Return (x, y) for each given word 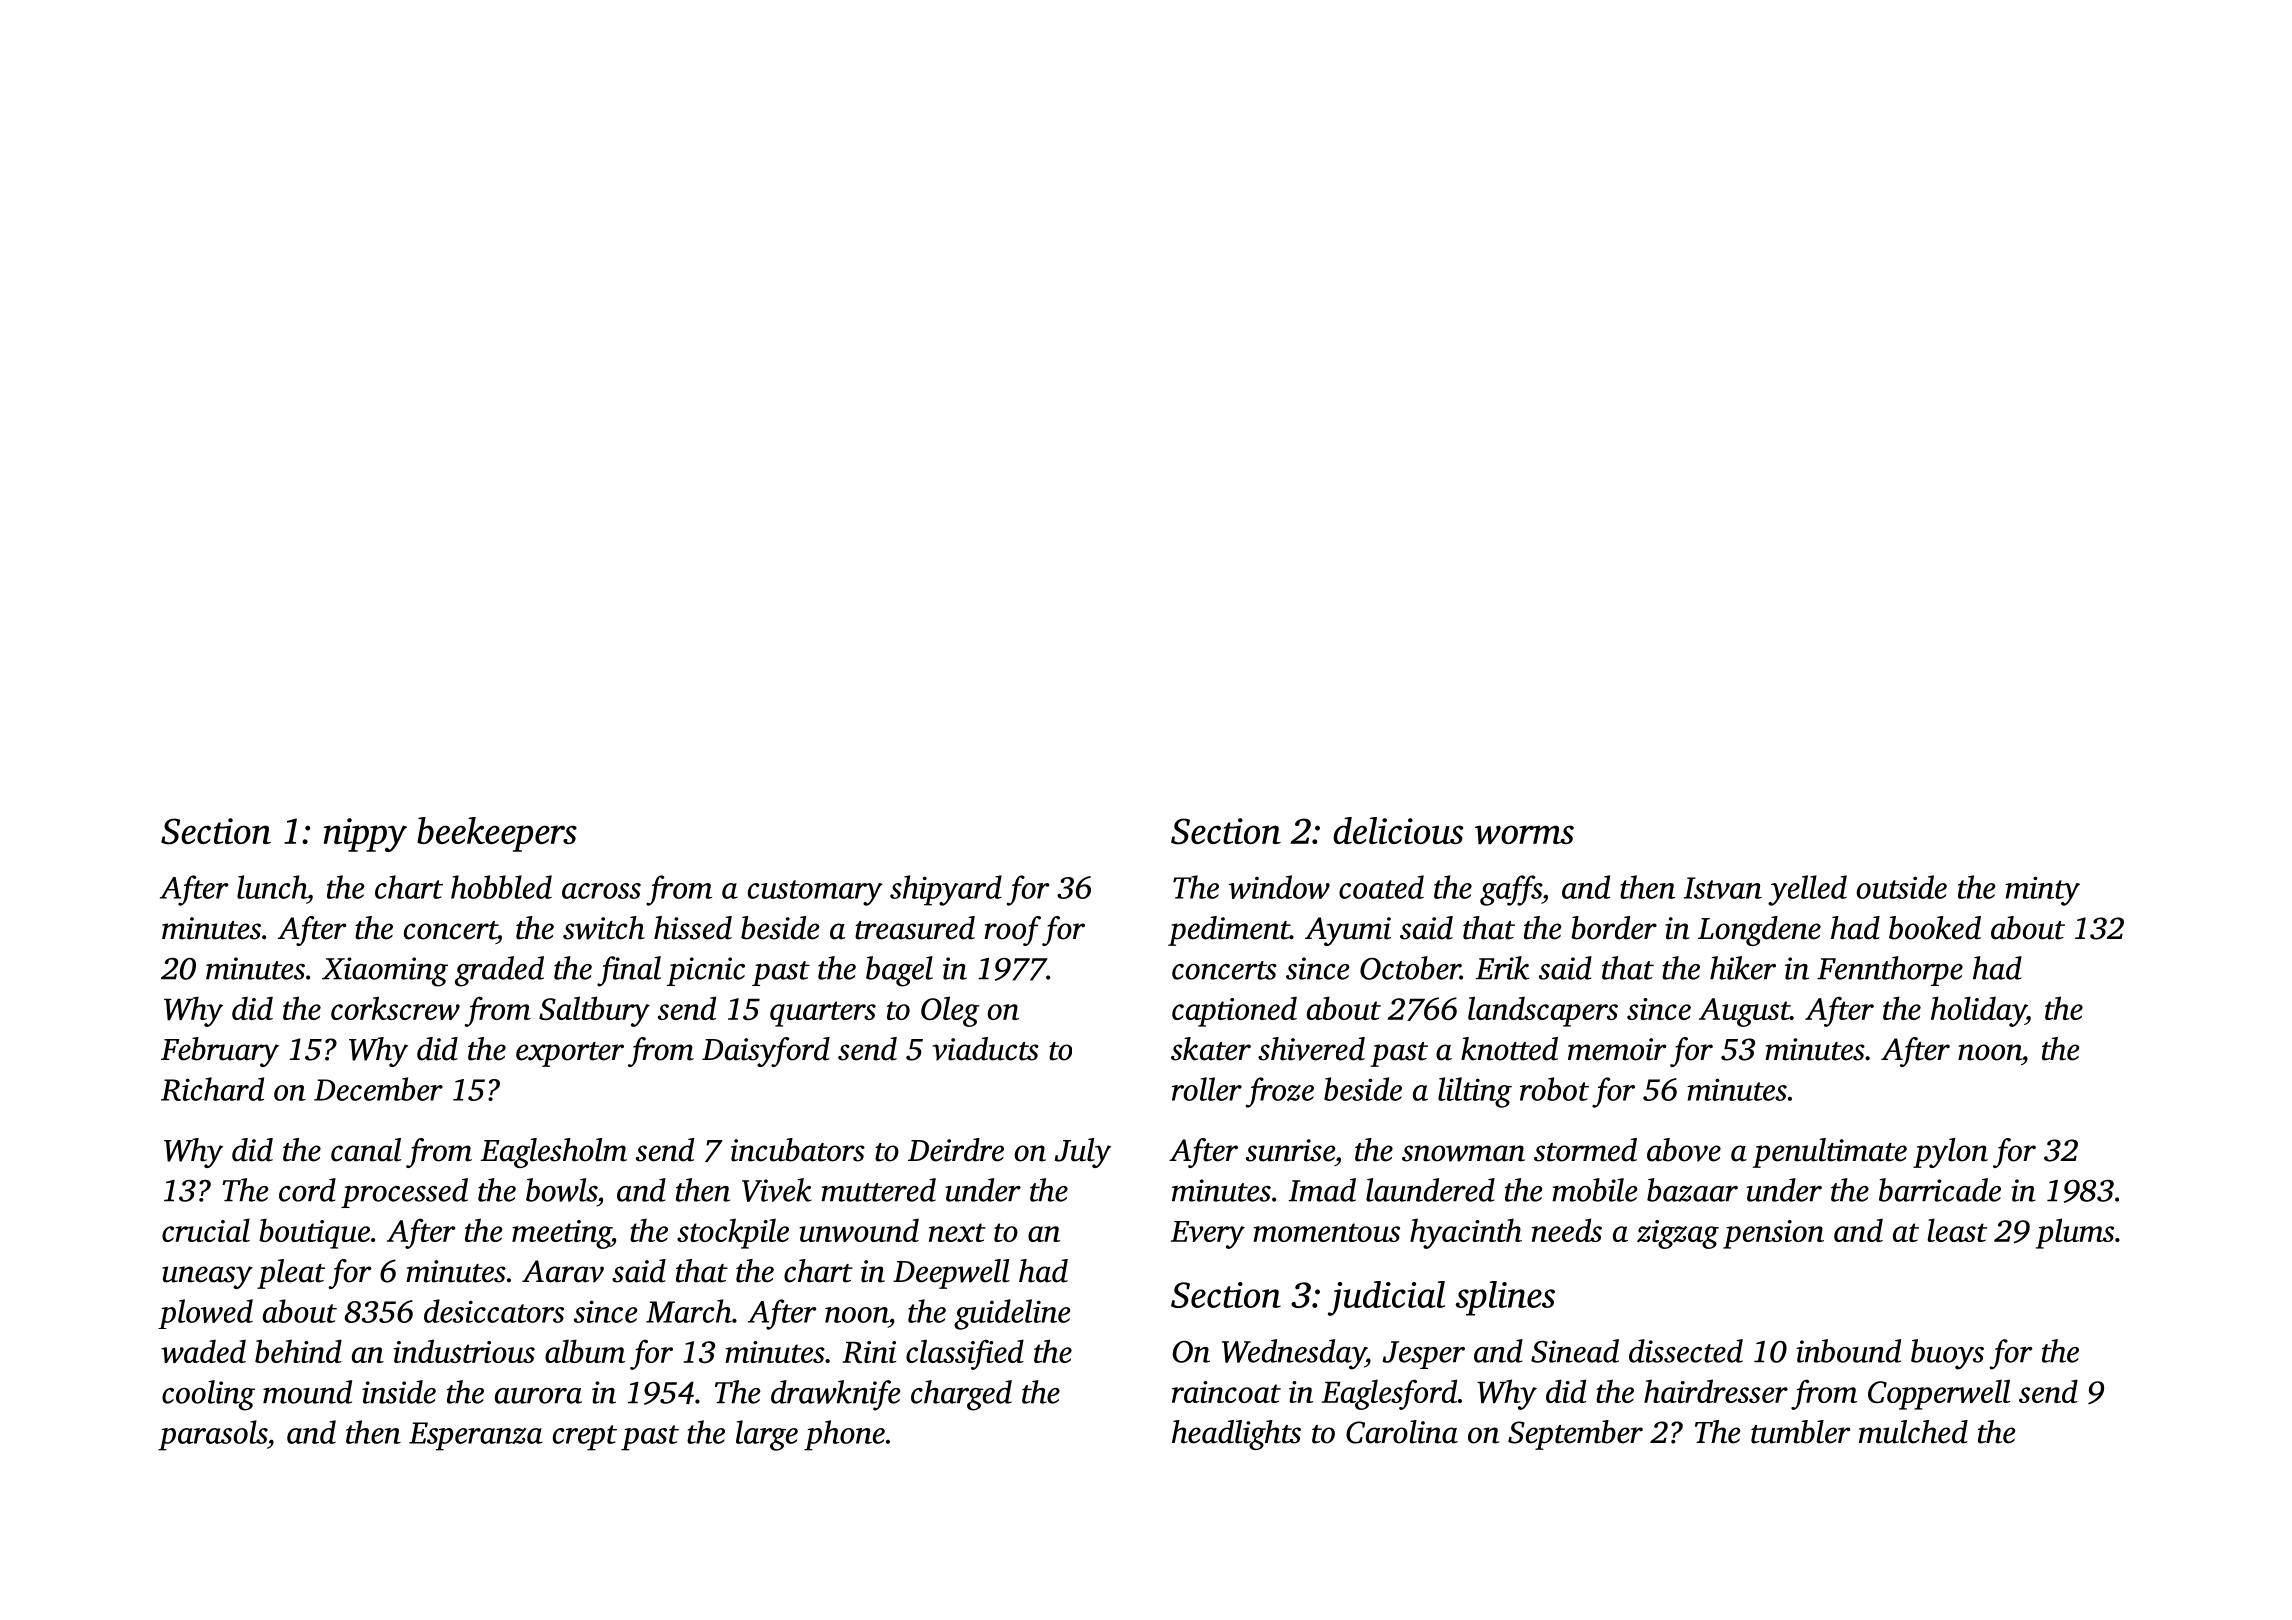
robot (1554, 1089)
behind (298, 1351)
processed (404, 1193)
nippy (365, 835)
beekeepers (497, 834)
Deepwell (951, 1274)
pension (1773, 1234)
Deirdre (956, 1150)
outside (1902, 887)
